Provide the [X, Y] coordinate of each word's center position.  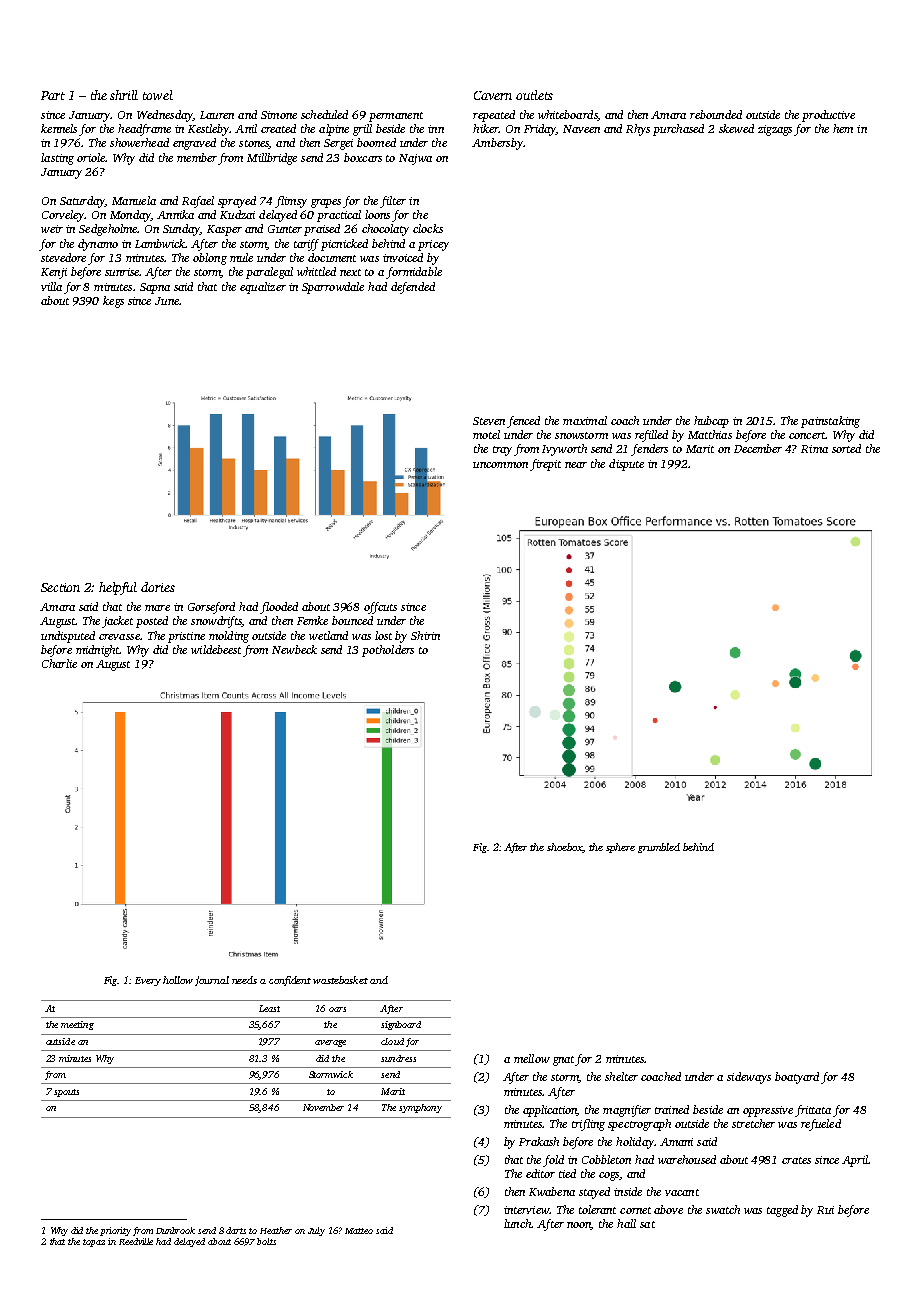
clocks [428, 228]
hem [843, 128]
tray [502, 451]
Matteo [359, 1231]
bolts [266, 1241]
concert [807, 435]
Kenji [54, 273]
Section [60, 587]
